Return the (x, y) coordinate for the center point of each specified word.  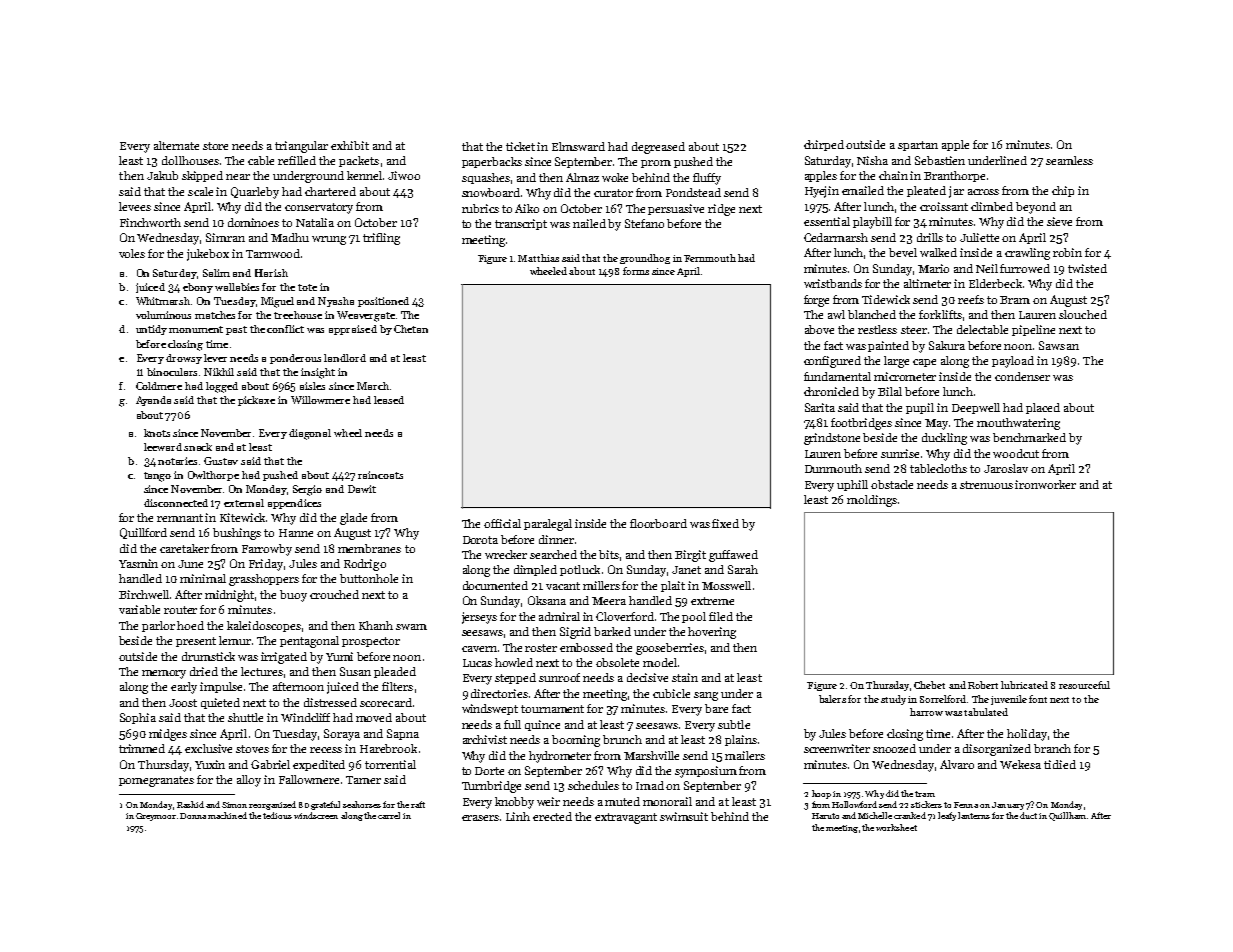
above (819, 329)
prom (656, 164)
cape (924, 363)
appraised (353, 330)
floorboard (658, 523)
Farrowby (267, 550)
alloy (249, 781)
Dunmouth (833, 468)
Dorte (489, 771)
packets (359, 161)
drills (930, 237)
